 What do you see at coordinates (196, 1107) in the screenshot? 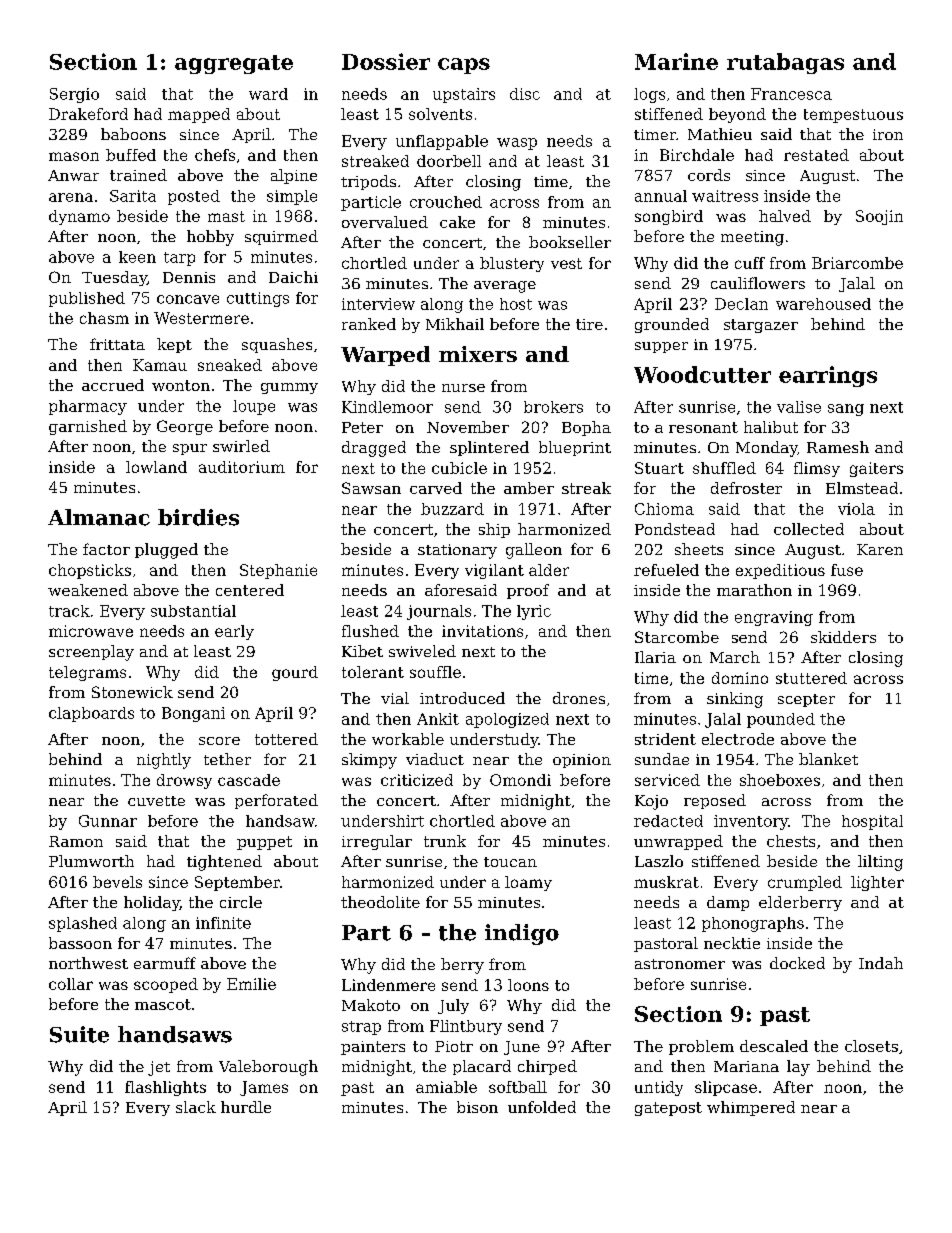
I see `slack` at bounding box center [196, 1107].
